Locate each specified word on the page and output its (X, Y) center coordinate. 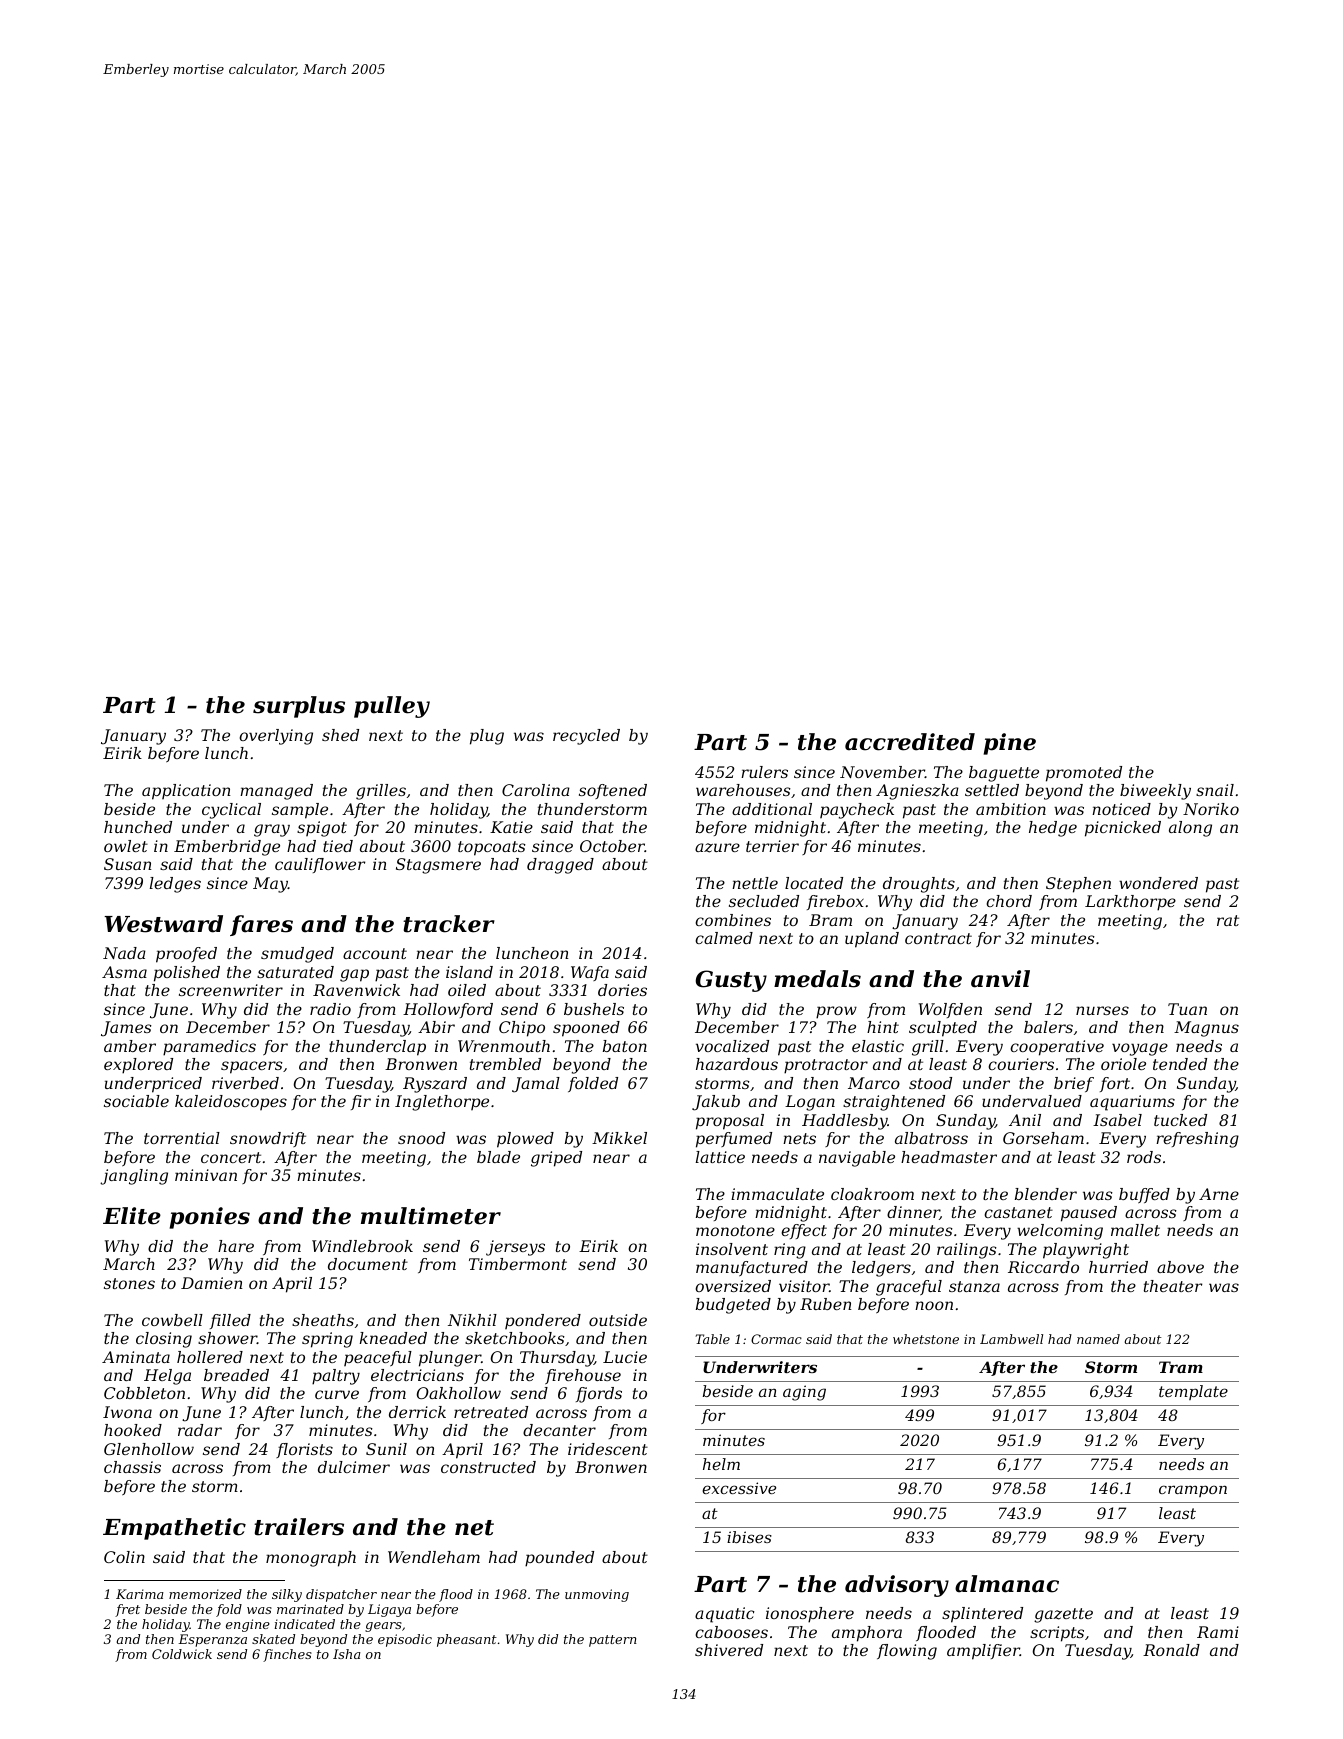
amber (130, 1046)
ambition (1011, 809)
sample (300, 811)
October (612, 846)
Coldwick (182, 1654)
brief (1074, 1084)
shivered (729, 1650)
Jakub (716, 1103)
